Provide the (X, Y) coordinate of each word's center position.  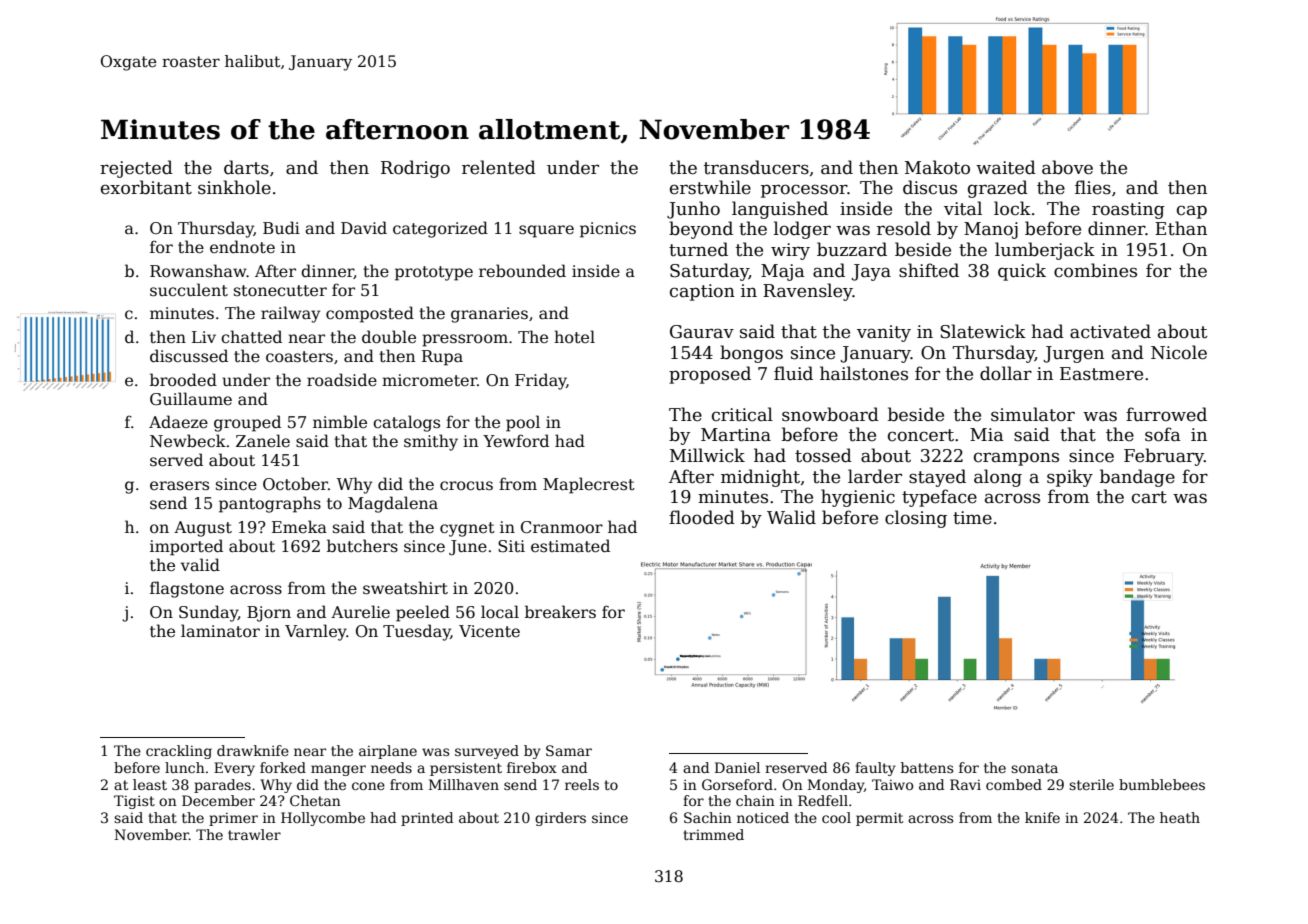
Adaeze (178, 422)
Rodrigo (415, 169)
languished (780, 210)
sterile (1091, 784)
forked (283, 767)
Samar (569, 750)
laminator (220, 630)
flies (1093, 187)
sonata (1034, 768)
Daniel (737, 767)
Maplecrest (589, 485)
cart (1149, 497)
